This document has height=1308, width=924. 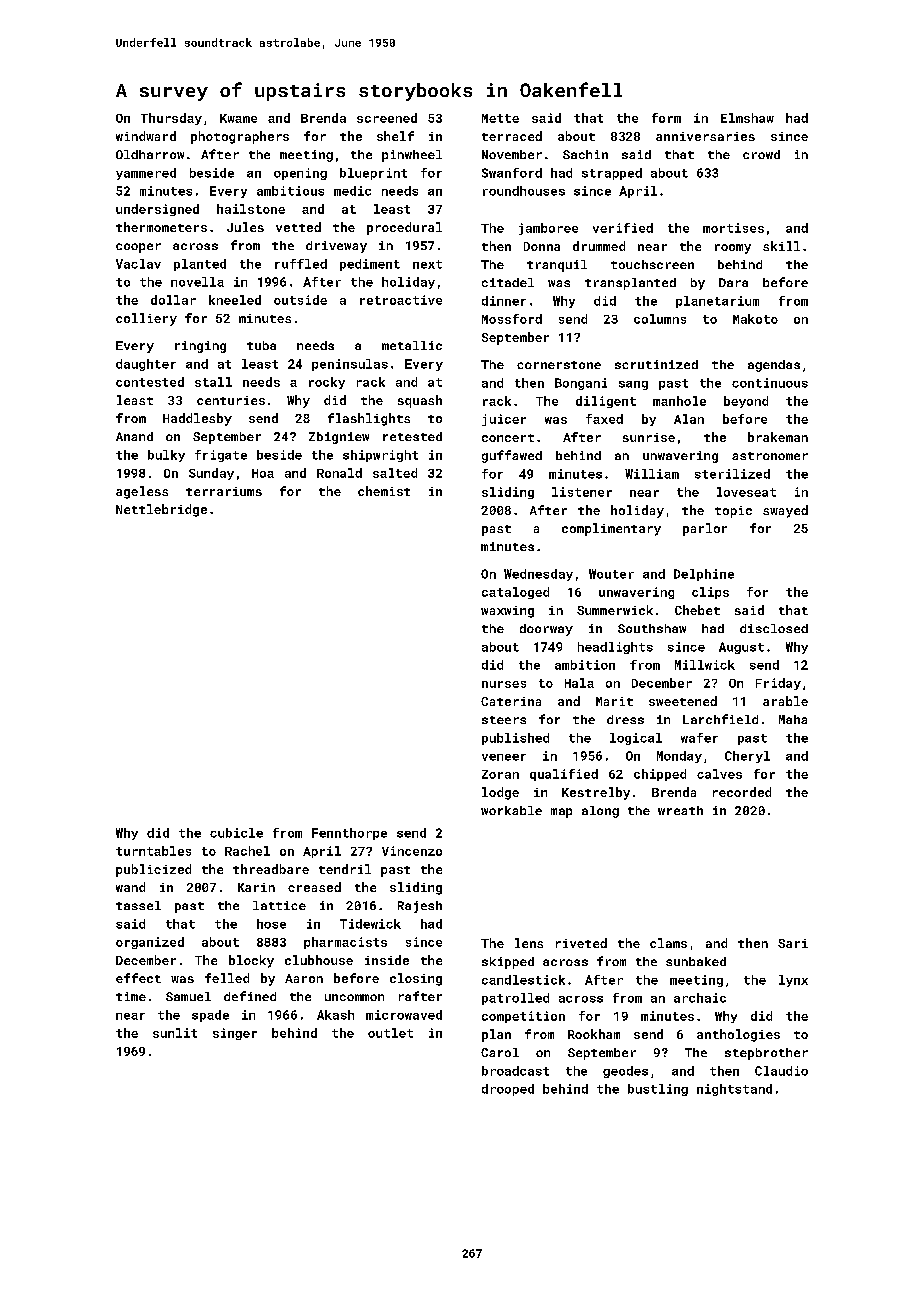 I want to click on logical, so click(x=636, y=739).
